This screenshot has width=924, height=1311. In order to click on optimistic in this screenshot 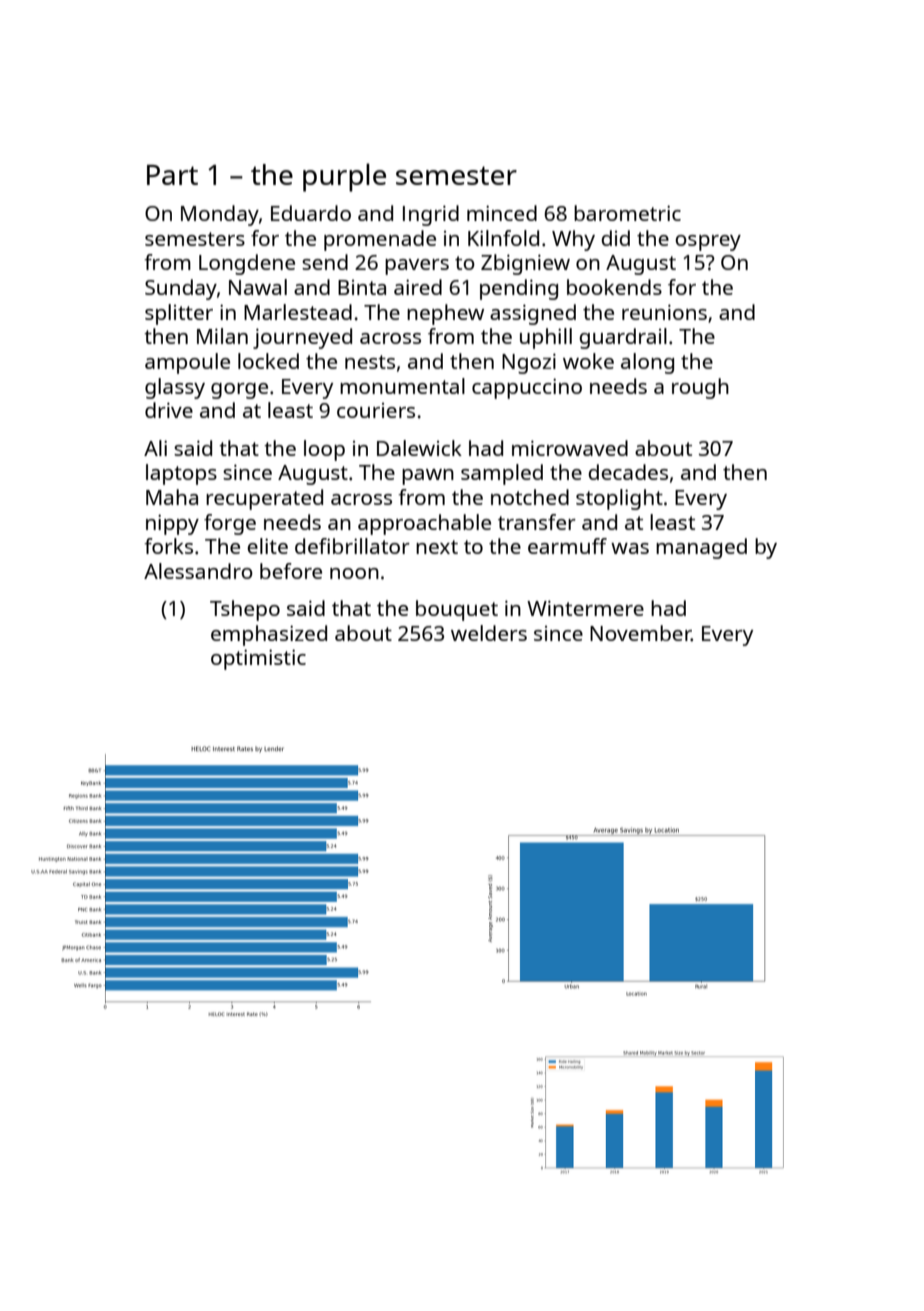, I will do `click(258, 659)`.
